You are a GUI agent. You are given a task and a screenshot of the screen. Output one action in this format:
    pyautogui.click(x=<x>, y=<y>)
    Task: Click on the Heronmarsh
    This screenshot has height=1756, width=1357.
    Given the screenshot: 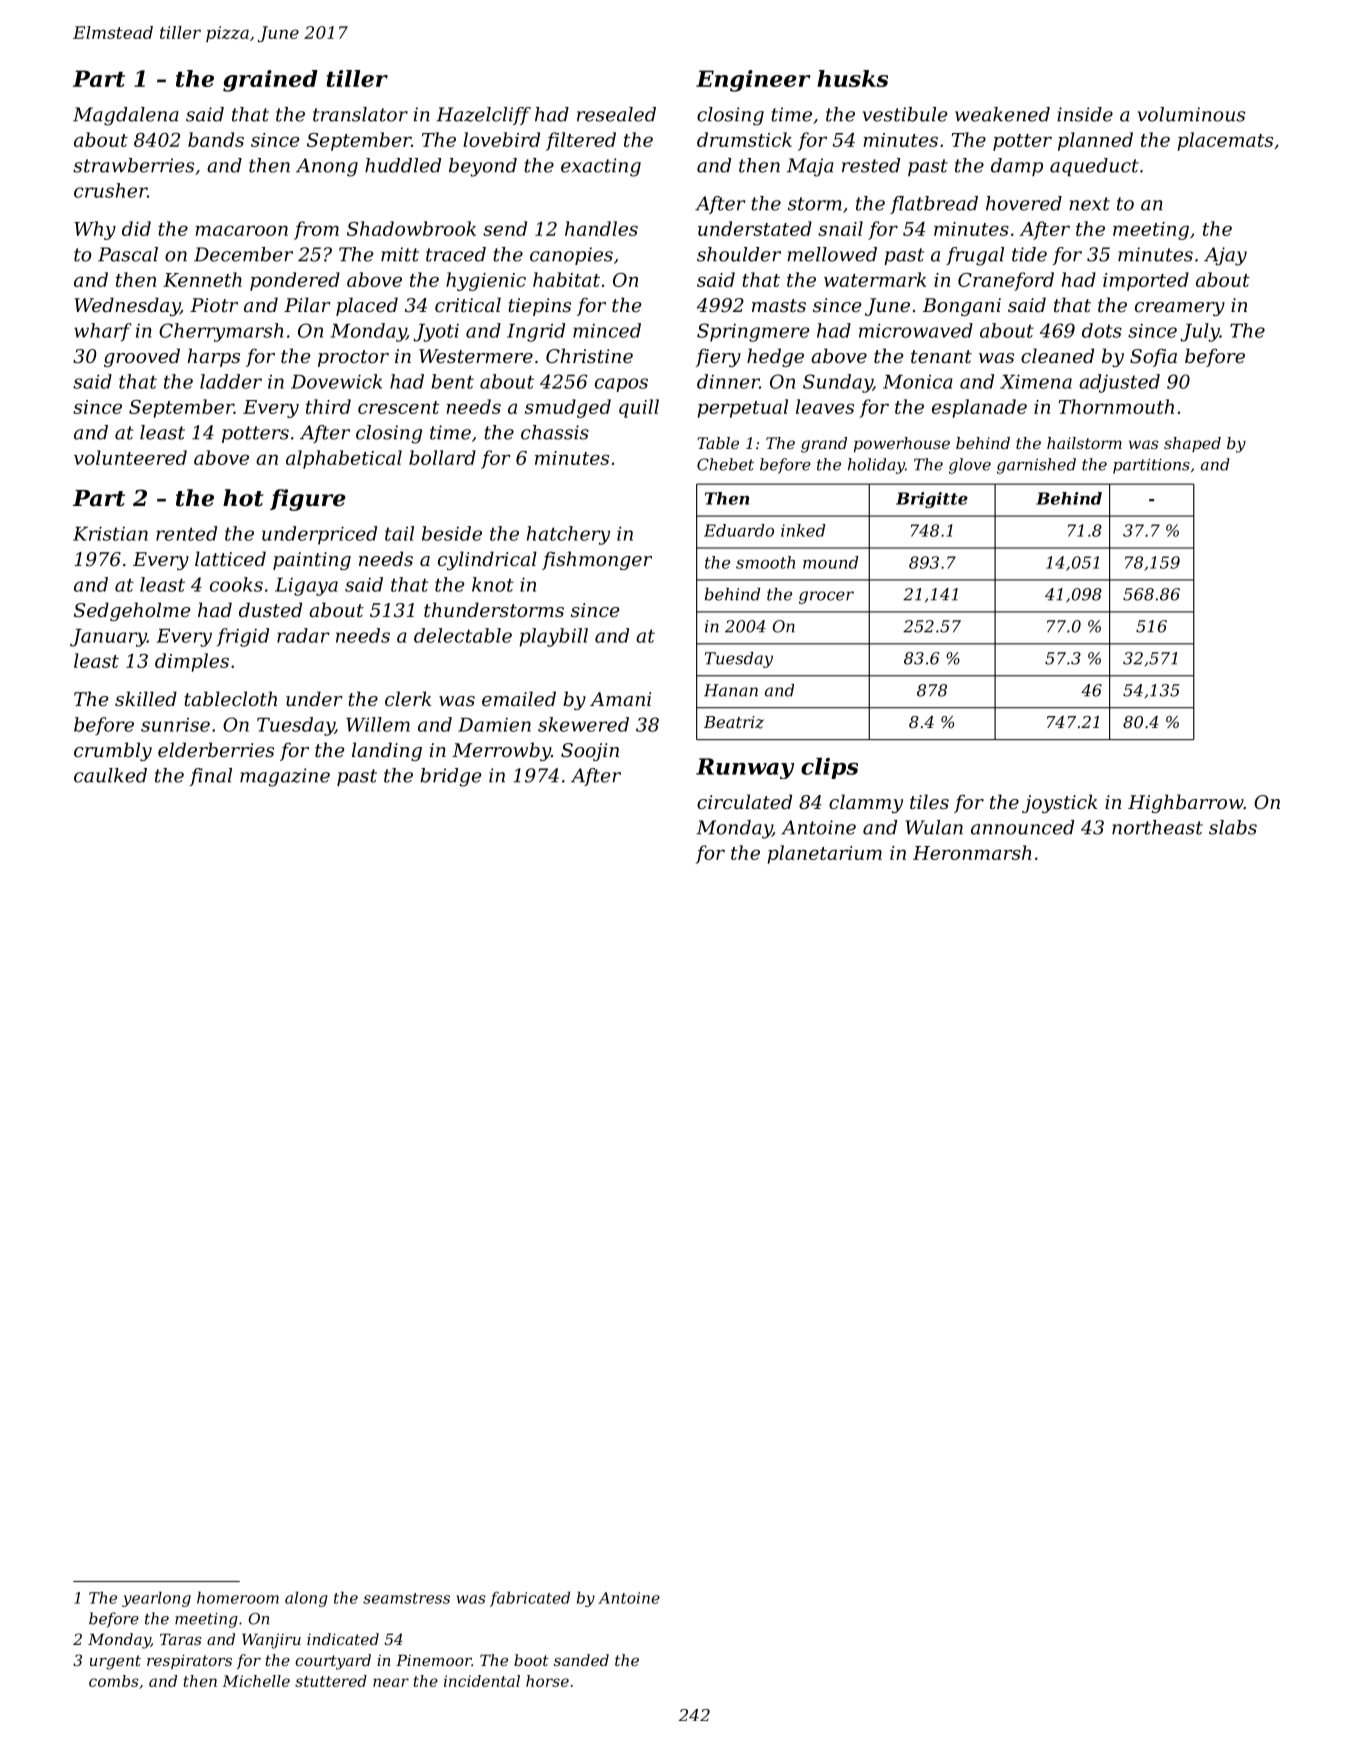 What is the action you would take?
    pyautogui.click(x=972, y=852)
